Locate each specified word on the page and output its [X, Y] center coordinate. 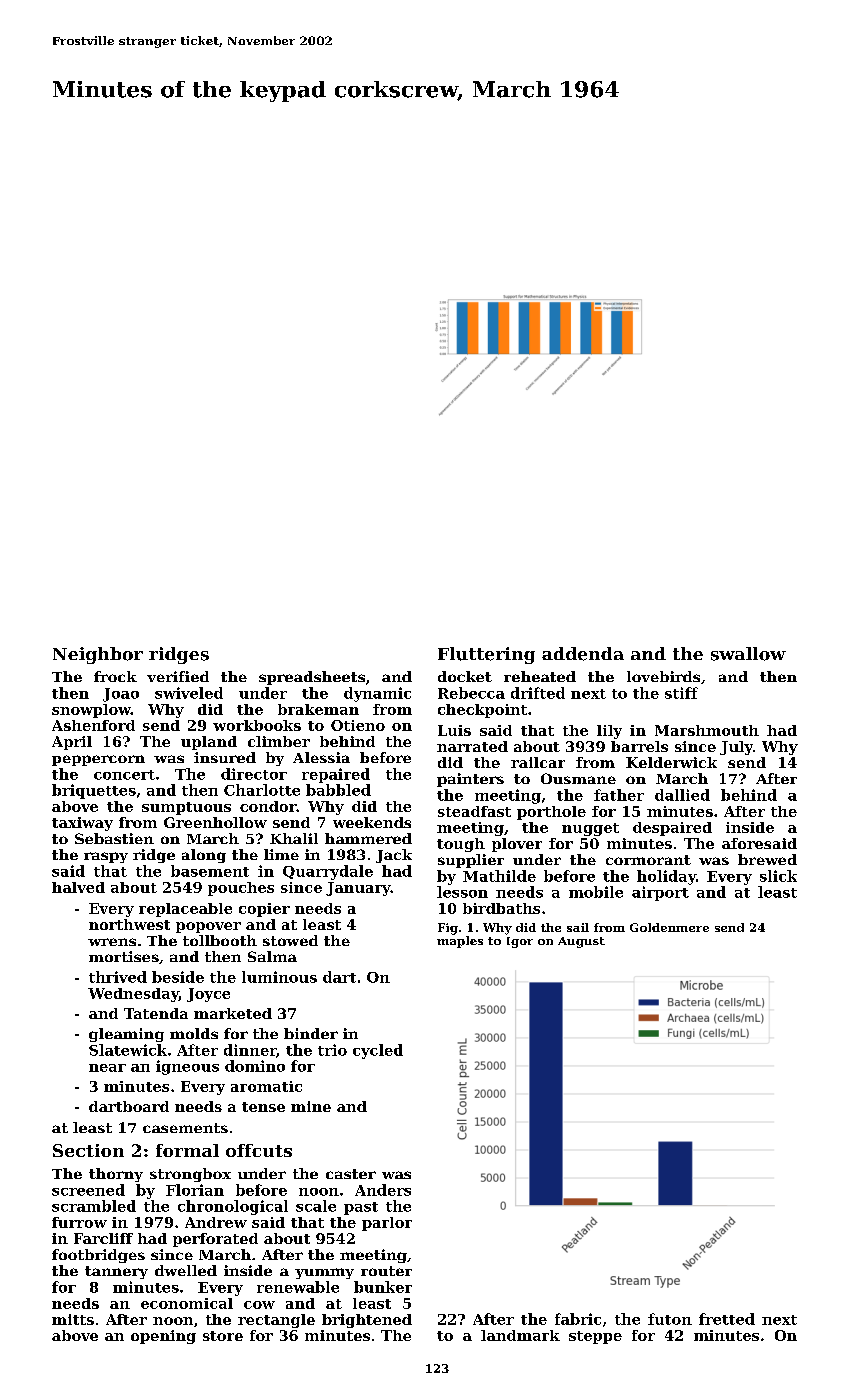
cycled [378, 1051]
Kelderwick [671, 762]
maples [460, 942]
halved [78, 887]
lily [609, 732]
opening [163, 1337]
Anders [383, 1190]
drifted [538, 693]
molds [194, 1033]
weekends [372, 822]
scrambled [94, 1206]
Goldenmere [669, 927]
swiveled [189, 693]
